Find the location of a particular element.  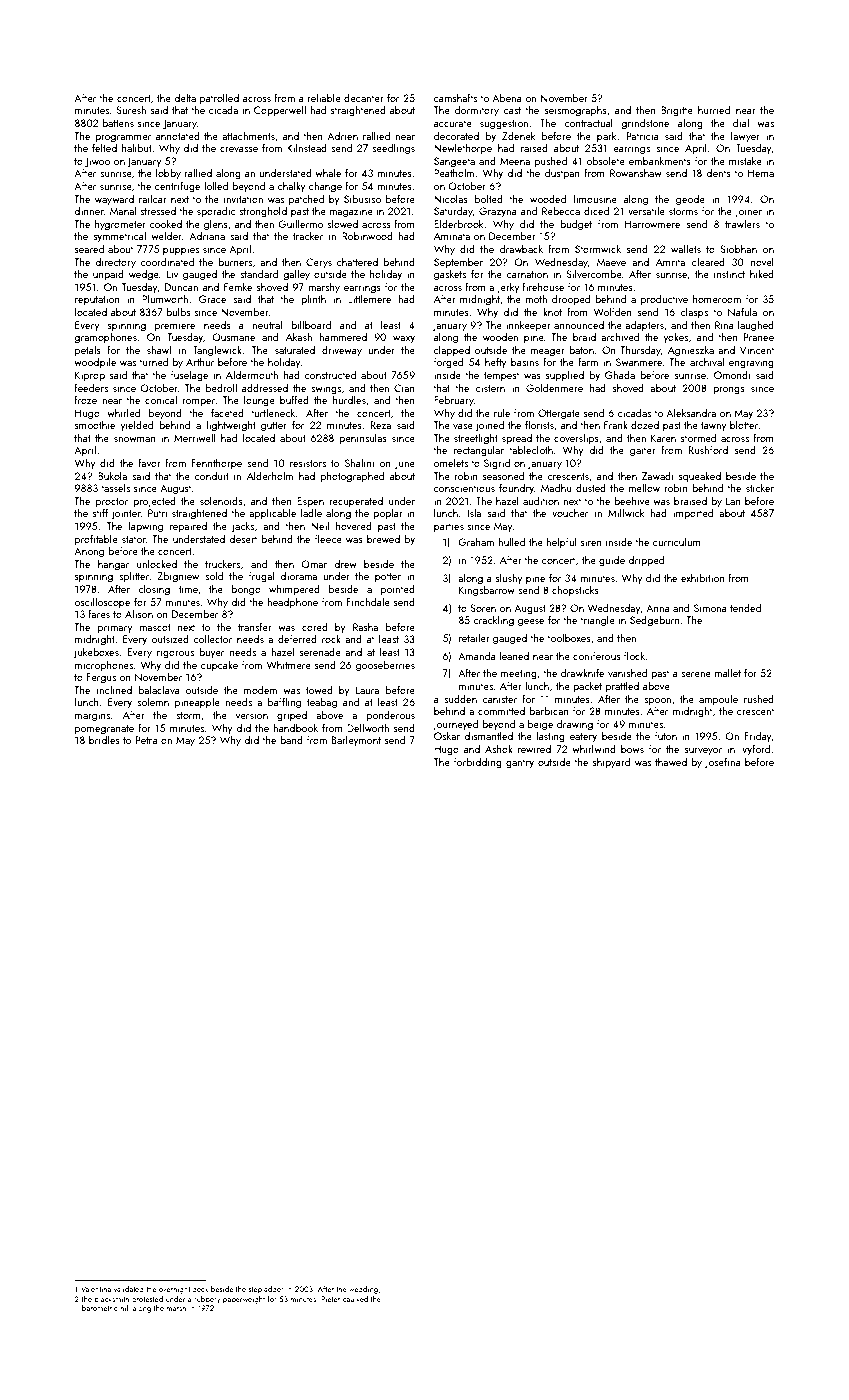

obsolete is located at coordinates (605, 160).
